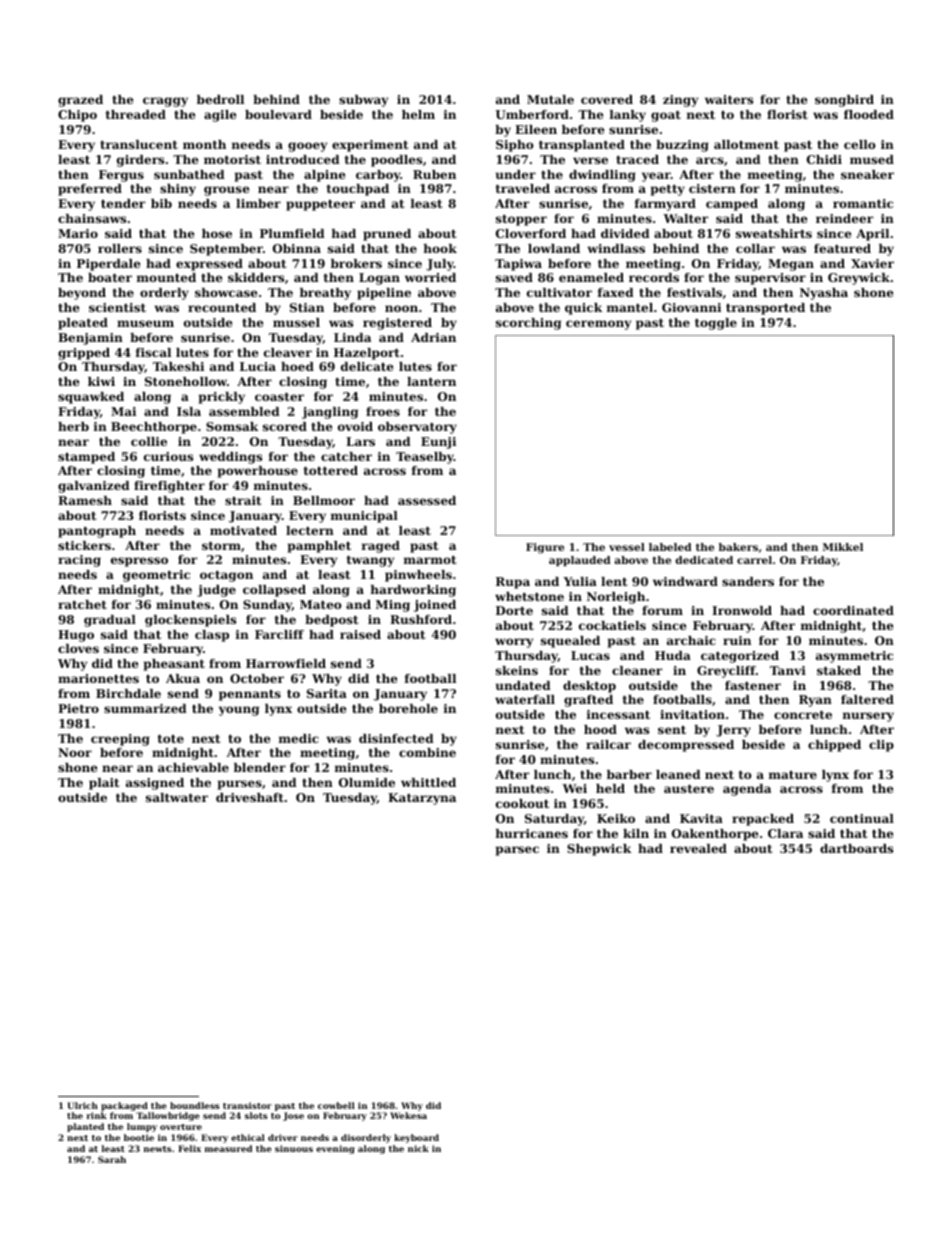 This document has width=952, height=1233. What do you see at coordinates (872, 159) in the document?
I see `mused` at bounding box center [872, 159].
